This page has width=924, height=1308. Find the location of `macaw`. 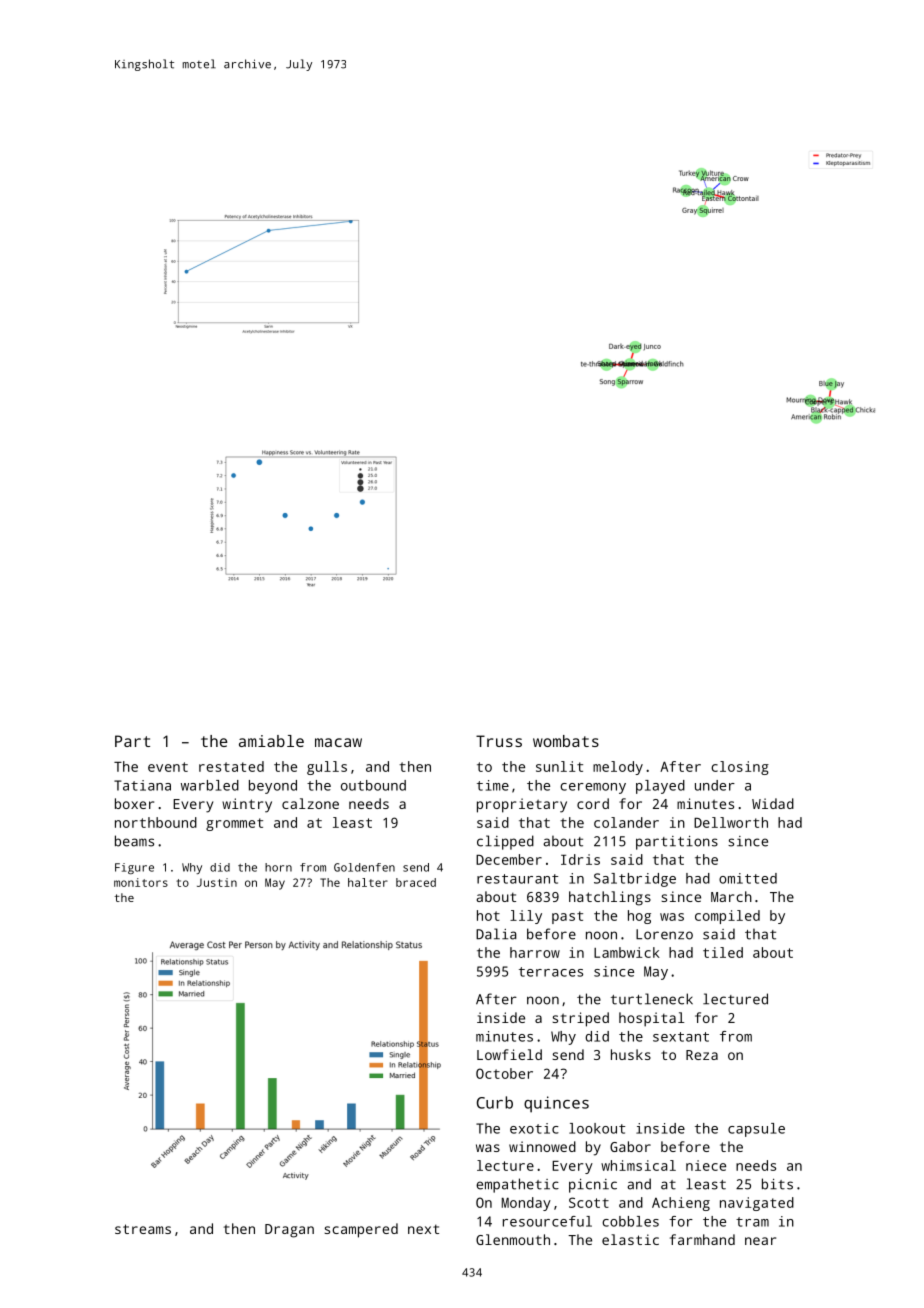

macaw is located at coordinates (338, 742).
